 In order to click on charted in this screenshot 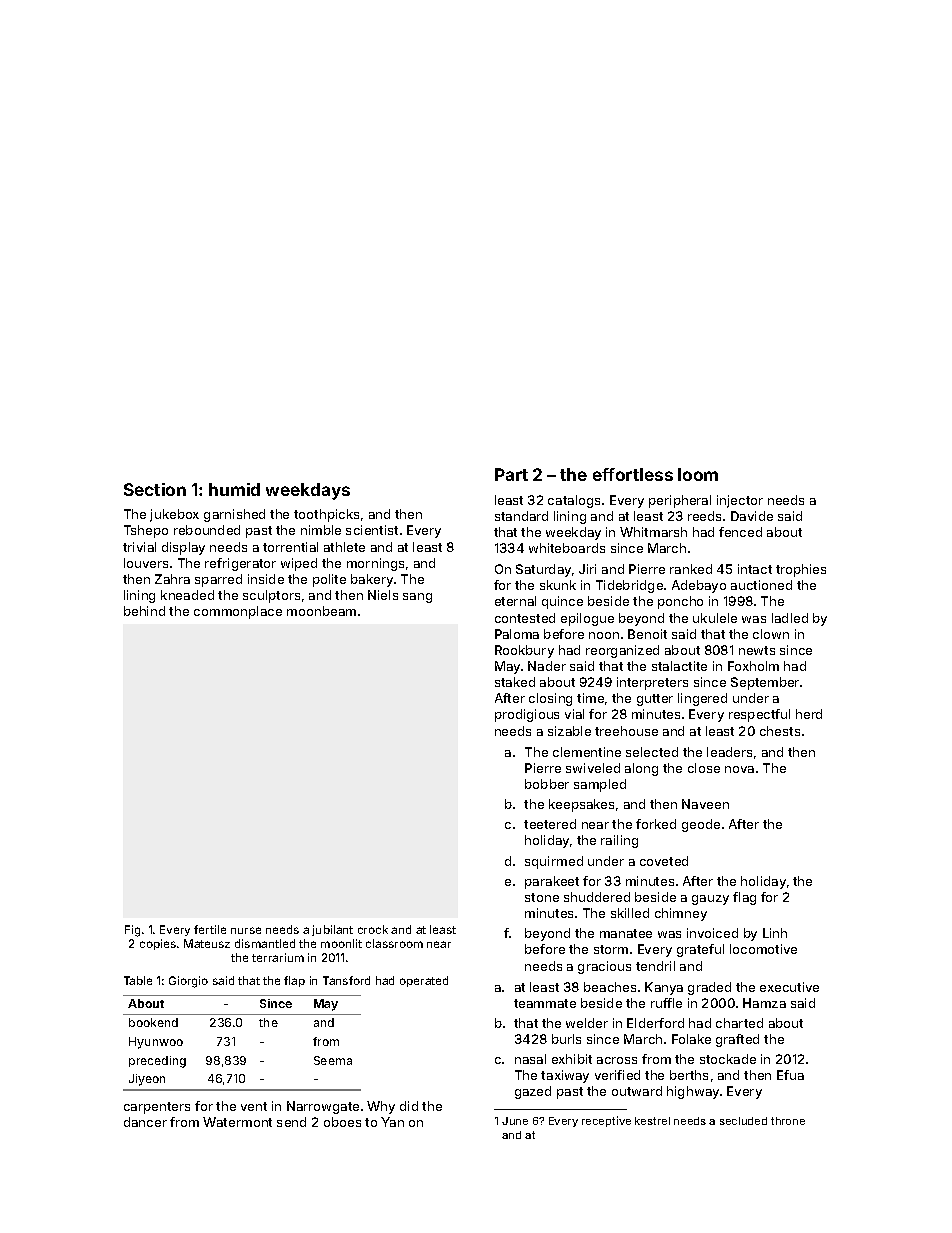, I will do `click(739, 1023)`.
